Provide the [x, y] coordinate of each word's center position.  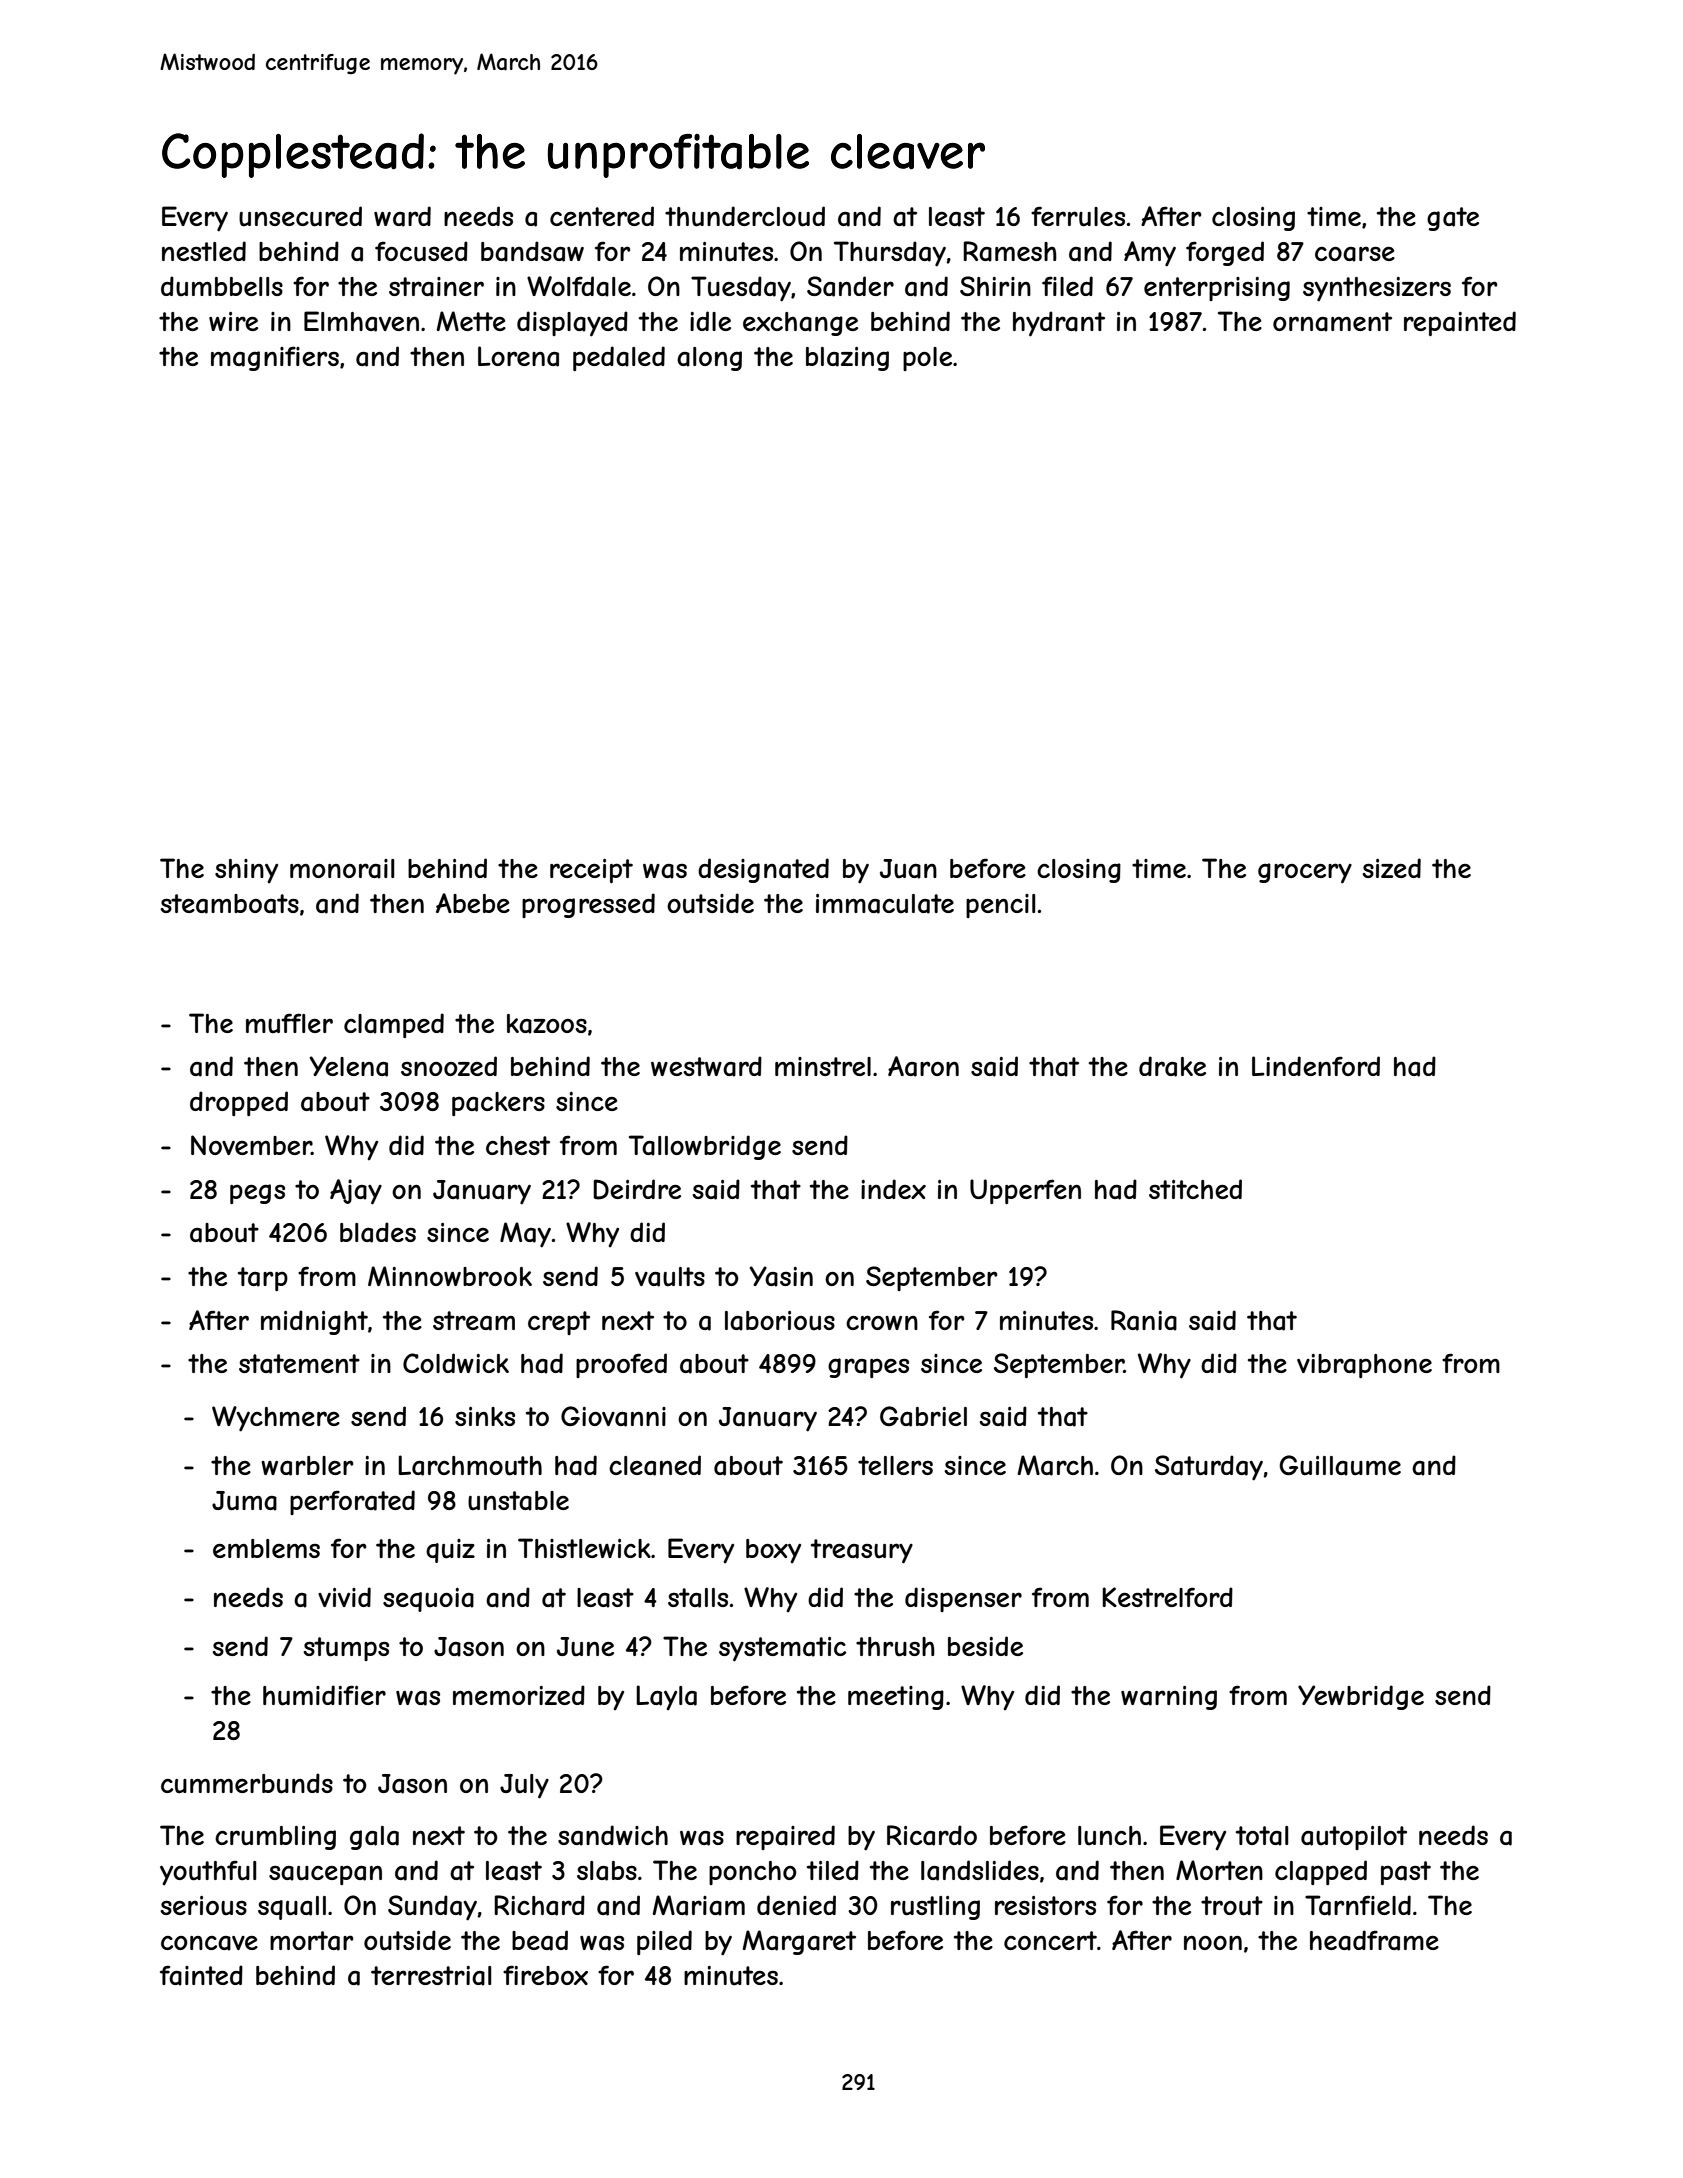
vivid [344, 1597]
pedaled [619, 358]
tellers [895, 1465]
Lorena [518, 356]
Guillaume [1340, 1465]
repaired [785, 1837]
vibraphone [1364, 1366]
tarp [263, 1279]
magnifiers [275, 358]
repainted [1460, 323]
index [893, 1189]
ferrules [1078, 216]
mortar [311, 1941]
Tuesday [741, 289]
